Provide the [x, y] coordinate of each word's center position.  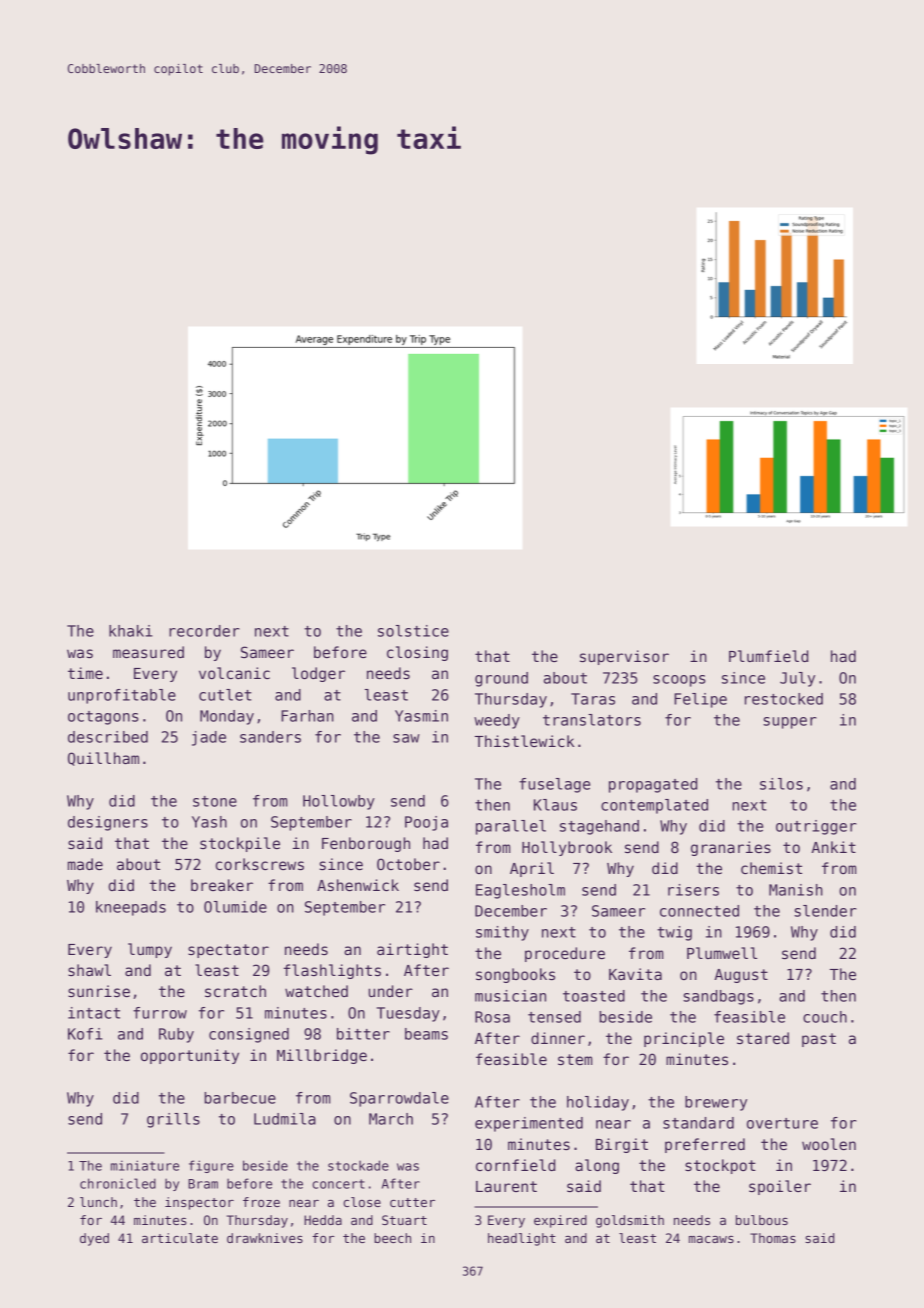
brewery [716, 1103]
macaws [711, 1239]
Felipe [700, 700]
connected [699, 911]
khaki [131, 631]
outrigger [816, 827]
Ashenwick [358, 885]
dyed [94, 1239]
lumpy [150, 950]
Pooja [426, 823]
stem [575, 1059]
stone [215, 801]
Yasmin [421, 716]
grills [173, 1120]
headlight [522, 1239]
